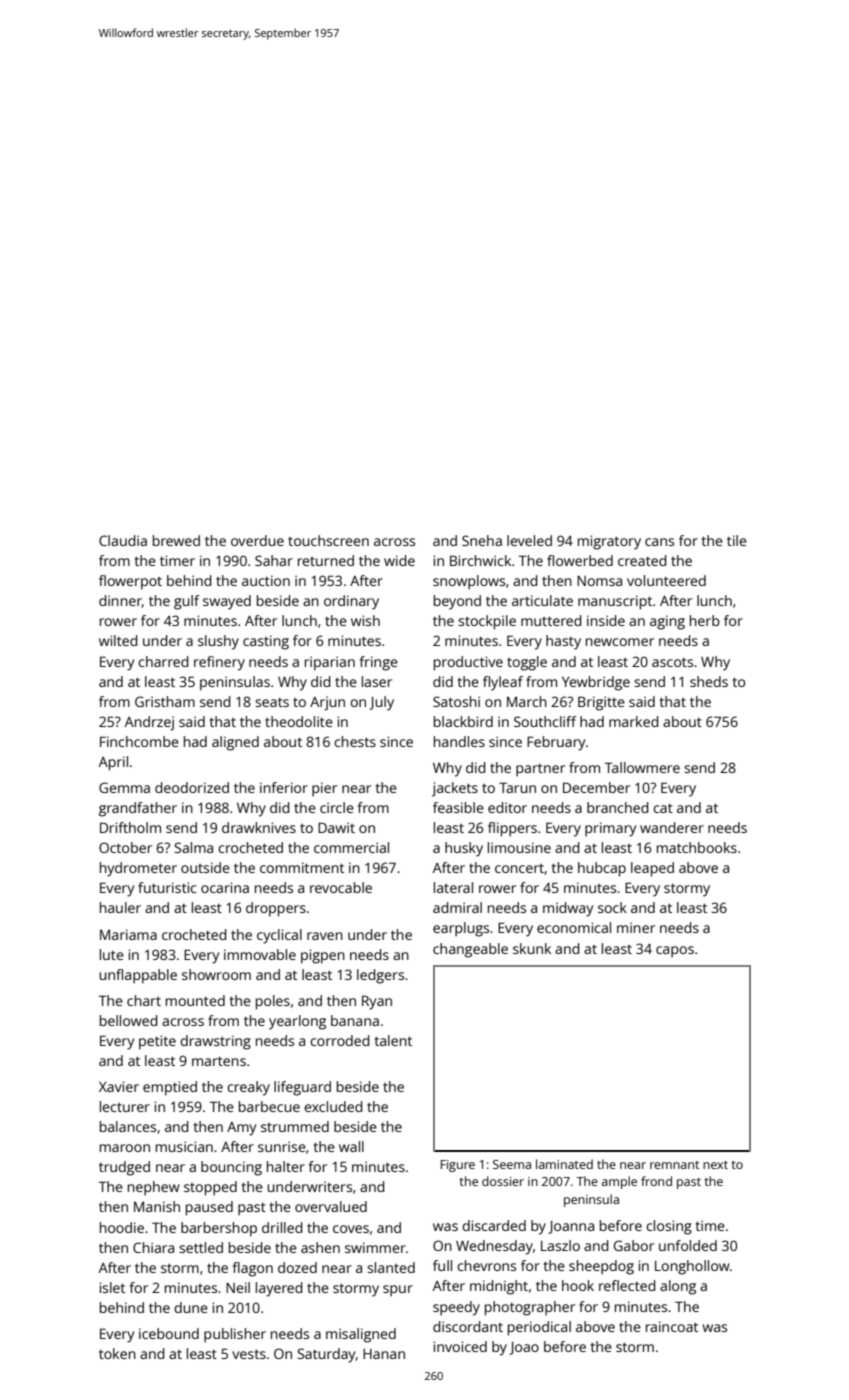  Describe the element at coordinates (365, 620) in the screenshot. I see `wish` at that location.
